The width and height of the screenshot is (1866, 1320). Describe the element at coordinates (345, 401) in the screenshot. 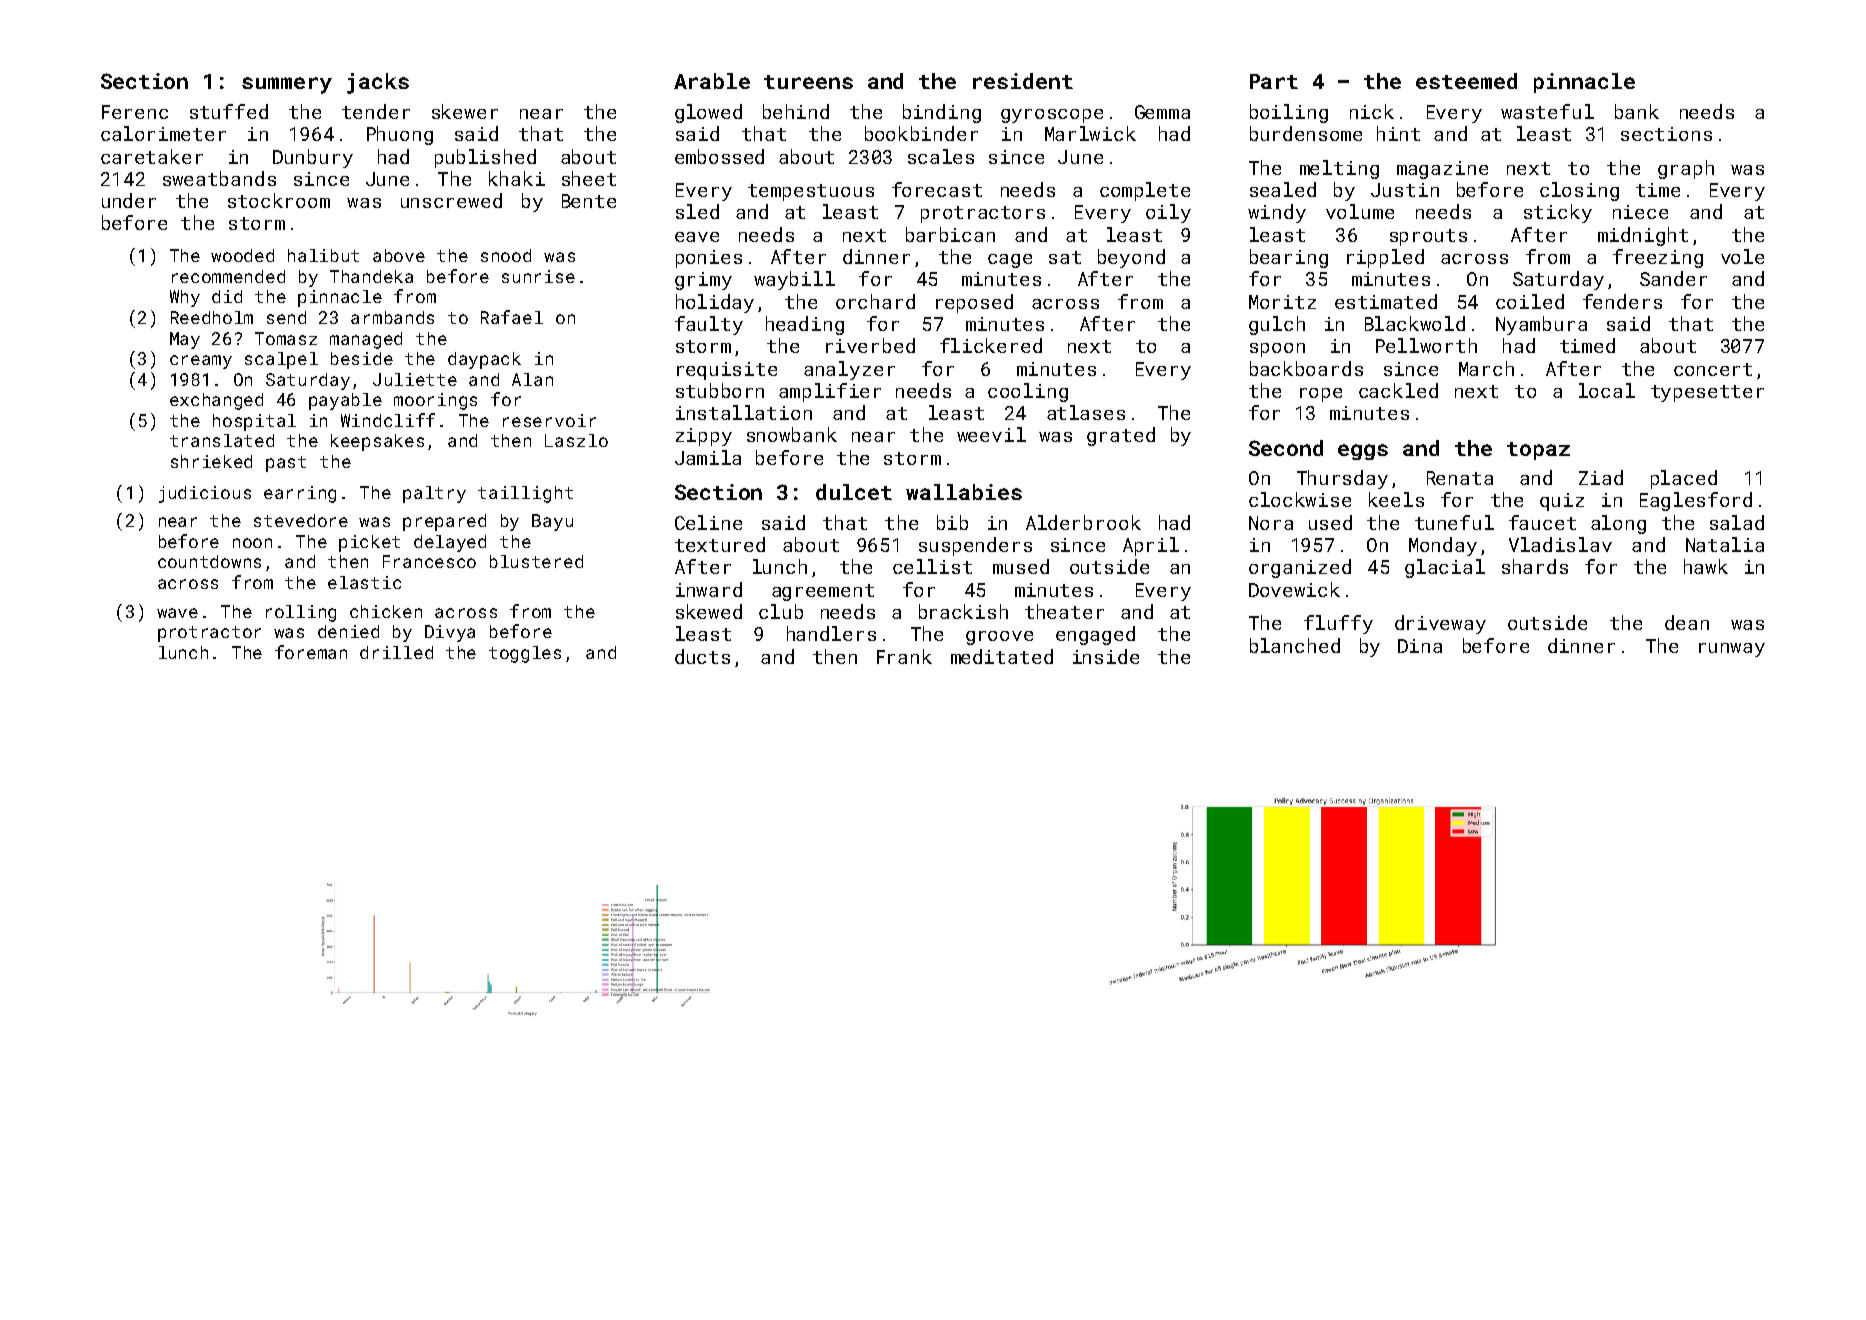

I see `payable` at that location.
